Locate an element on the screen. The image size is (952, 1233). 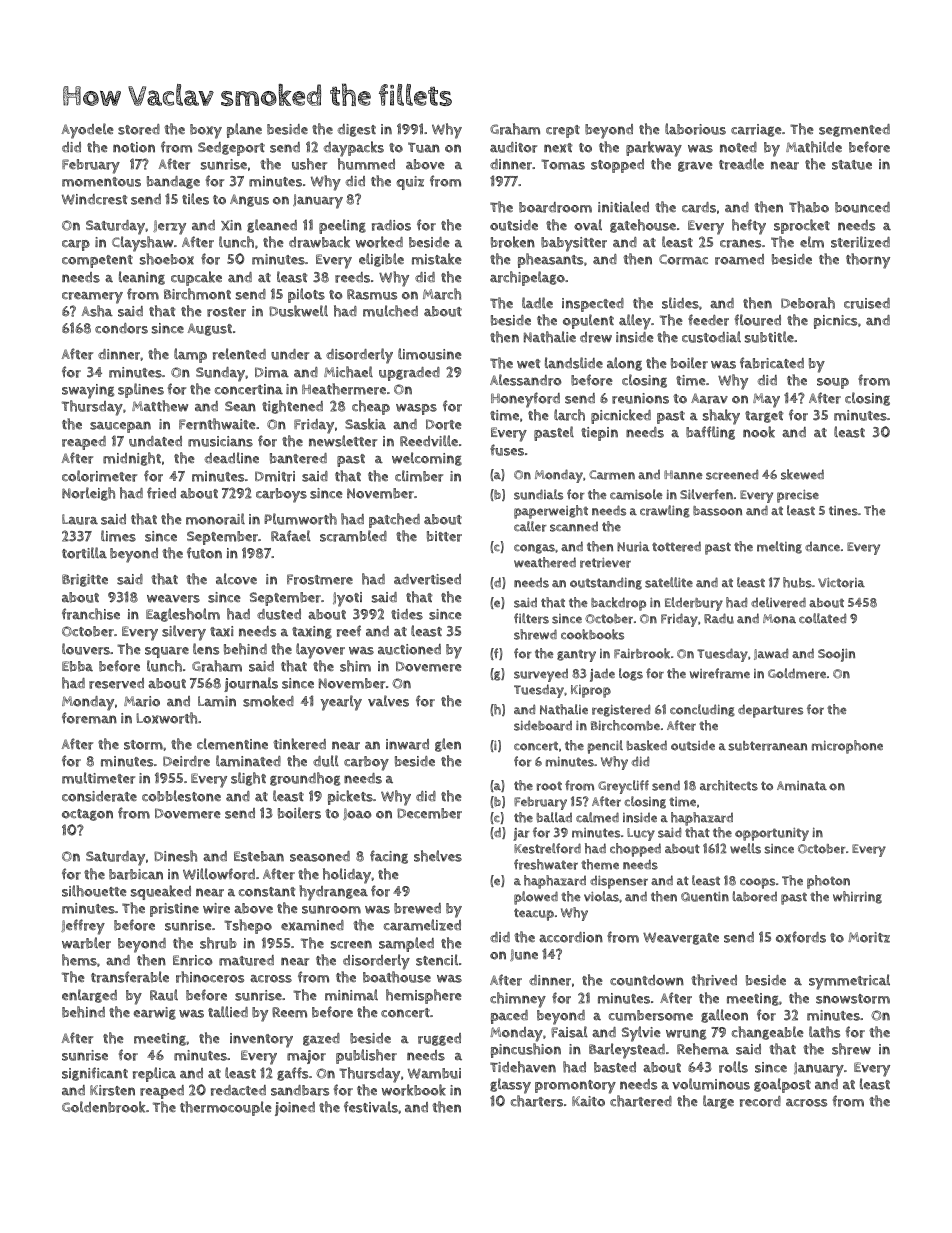
carriage is located at coordinates (756, 130).
